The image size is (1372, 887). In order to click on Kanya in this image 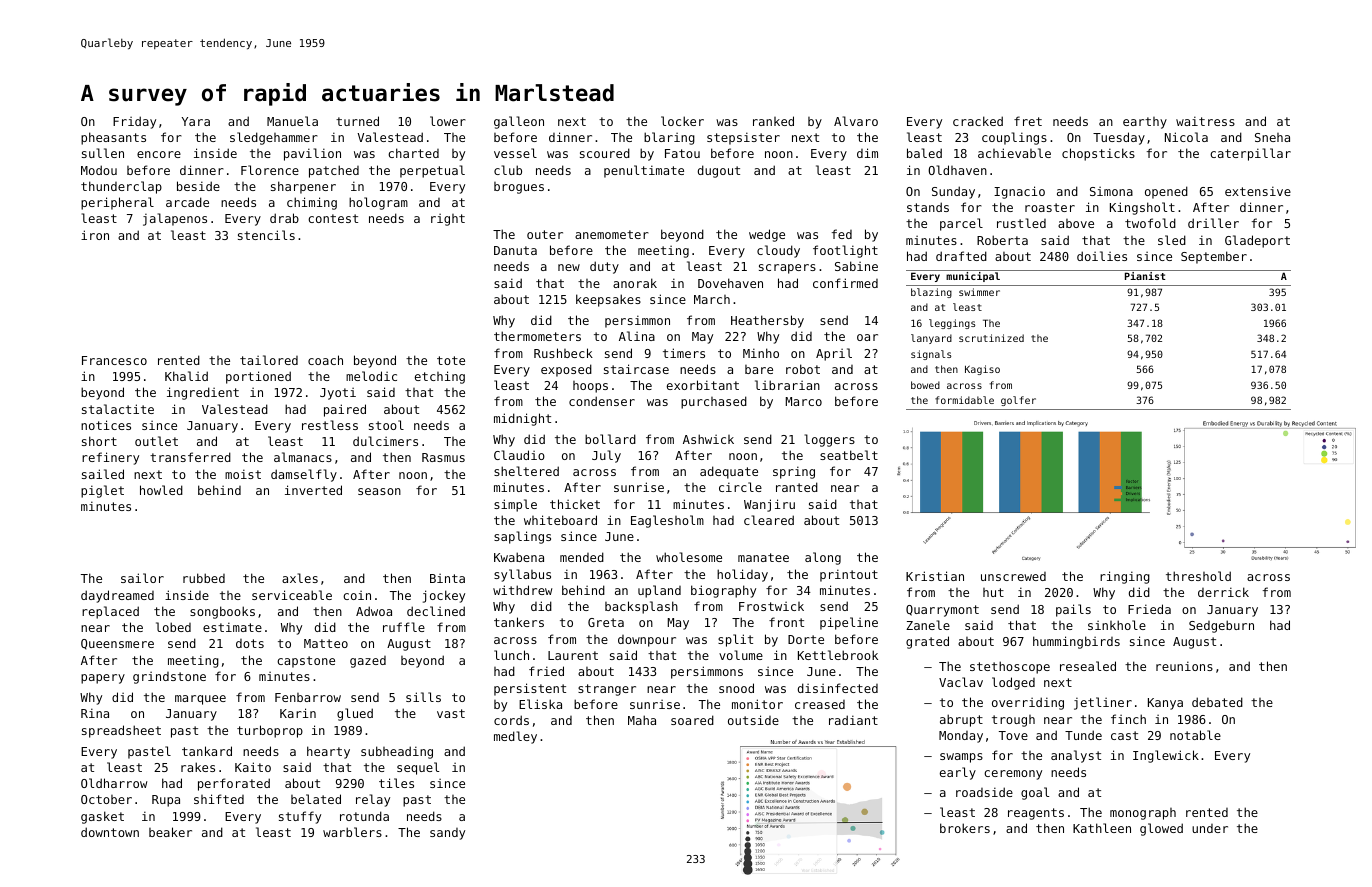, I will do `click(1165, 704)`.
